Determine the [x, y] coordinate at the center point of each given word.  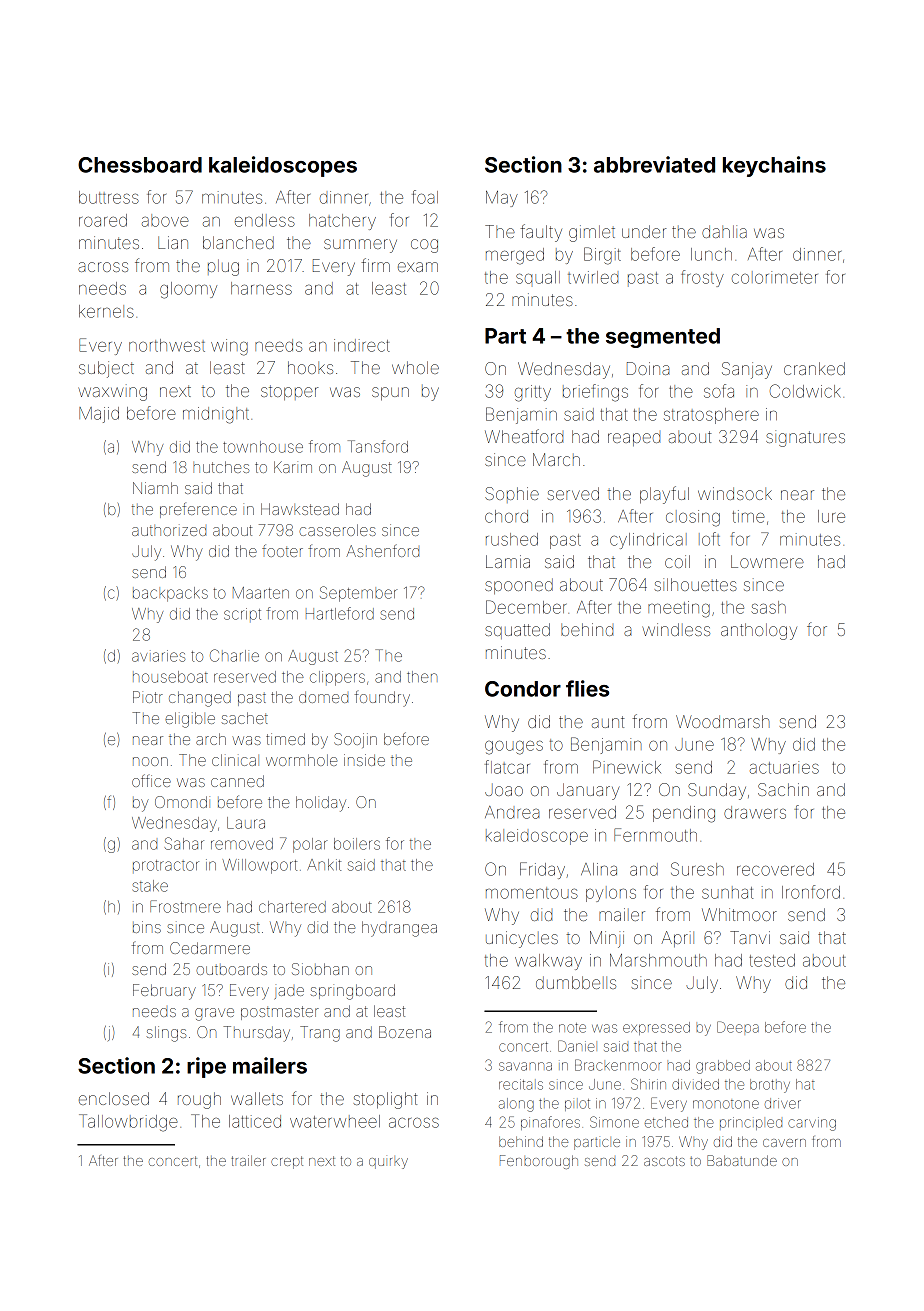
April [678, 939]
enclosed [114, 1098]
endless [265, 220]
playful [664, 495]
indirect [362, 345]
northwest [167, 345]
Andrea [512, 812]
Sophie [512, 495]
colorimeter [775, 277]
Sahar [184, 843]
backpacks [170, 594]
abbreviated [654, 164]
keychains [774, 166]
